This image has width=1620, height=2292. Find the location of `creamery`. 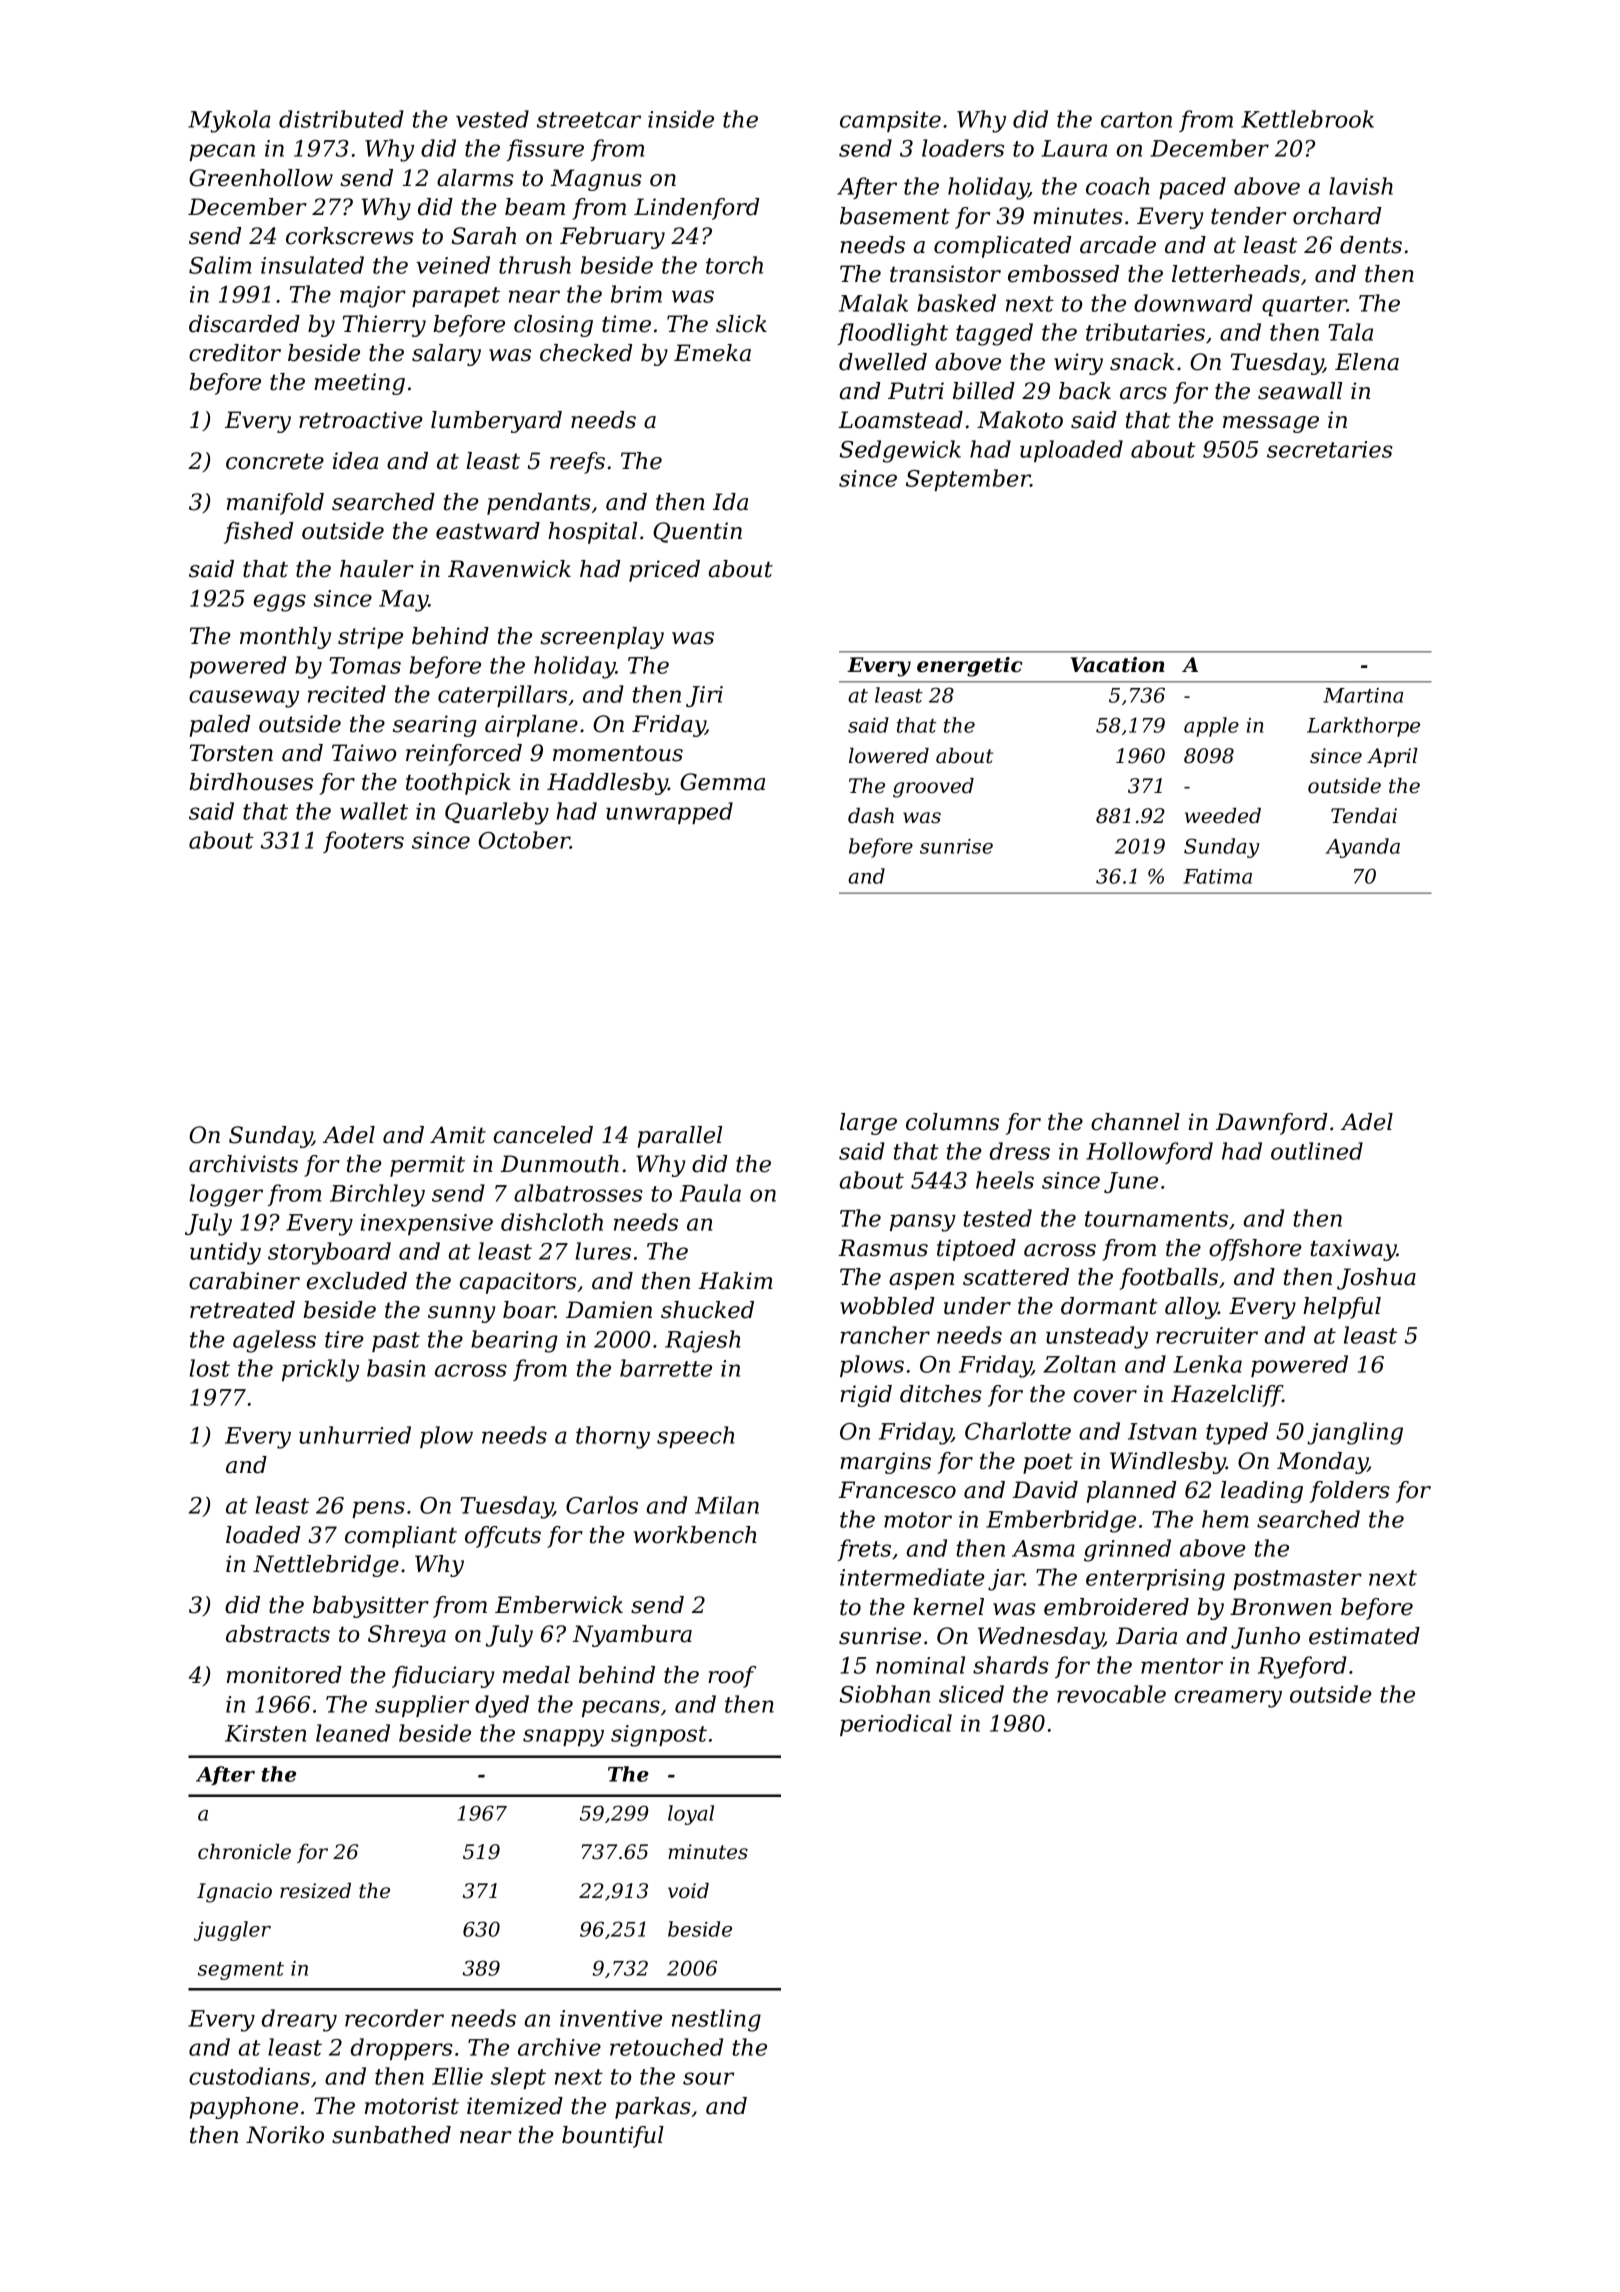

creamery is located at coordinates (1228, 1699).
